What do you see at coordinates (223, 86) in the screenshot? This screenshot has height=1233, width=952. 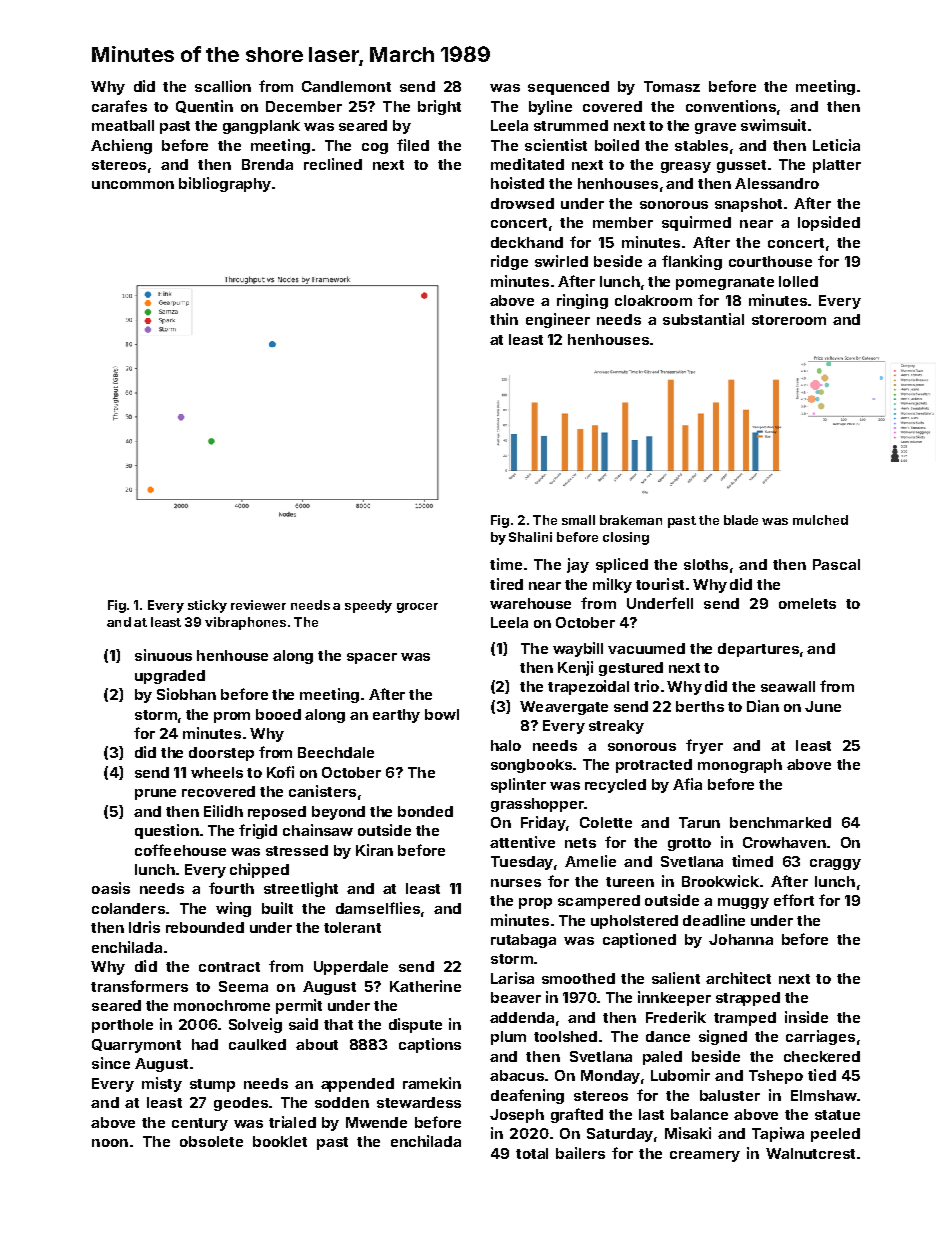 I see `scallion` at bounding box center [223, 86].
